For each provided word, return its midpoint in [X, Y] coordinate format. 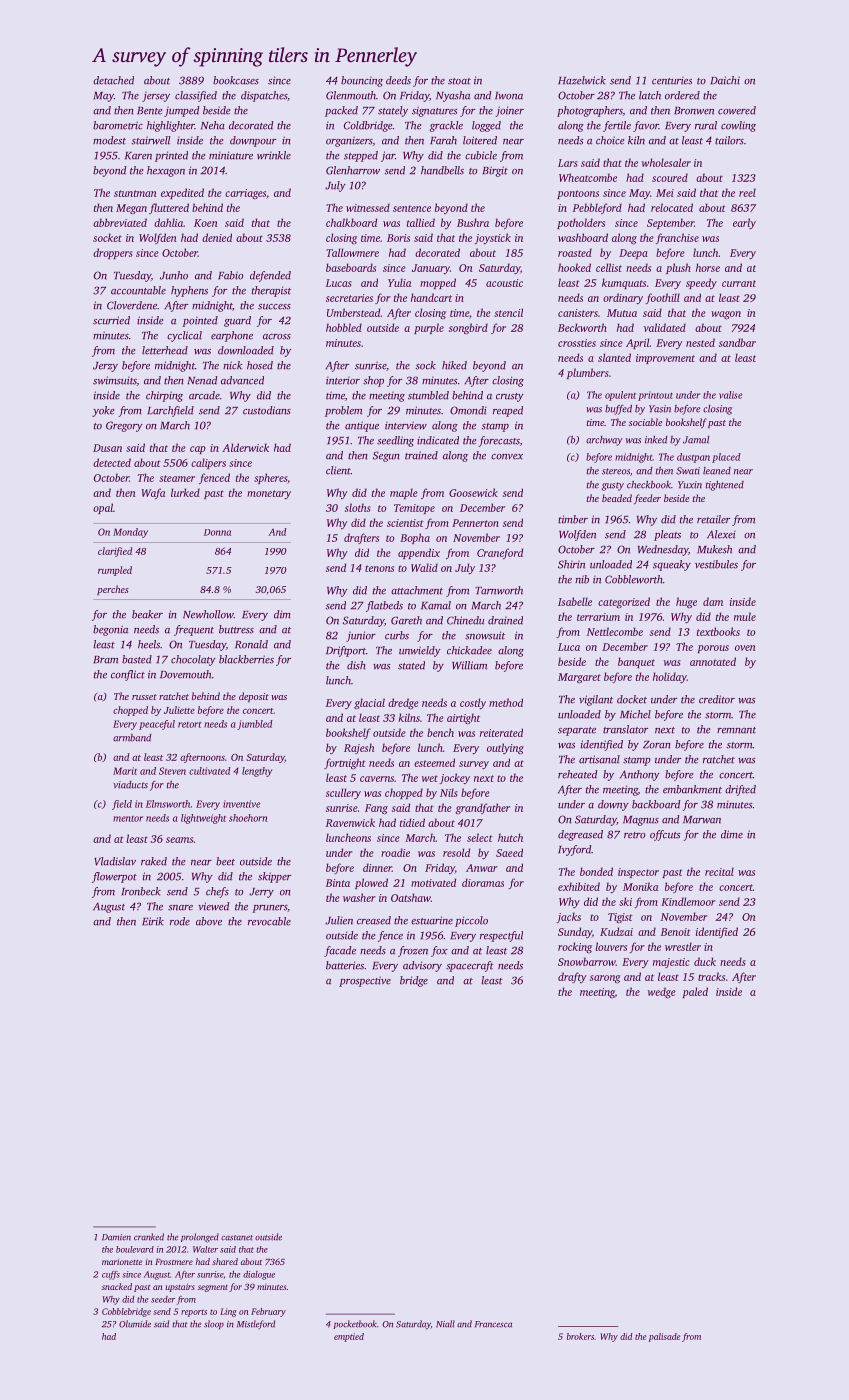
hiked [454, 365]
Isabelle [575, 601]
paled [695, 992]
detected [112, 462]
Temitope [414, 509]
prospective [365, 981]
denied [217, 237]
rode [180, 921]
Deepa [633, 254]
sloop [214, 1325]
